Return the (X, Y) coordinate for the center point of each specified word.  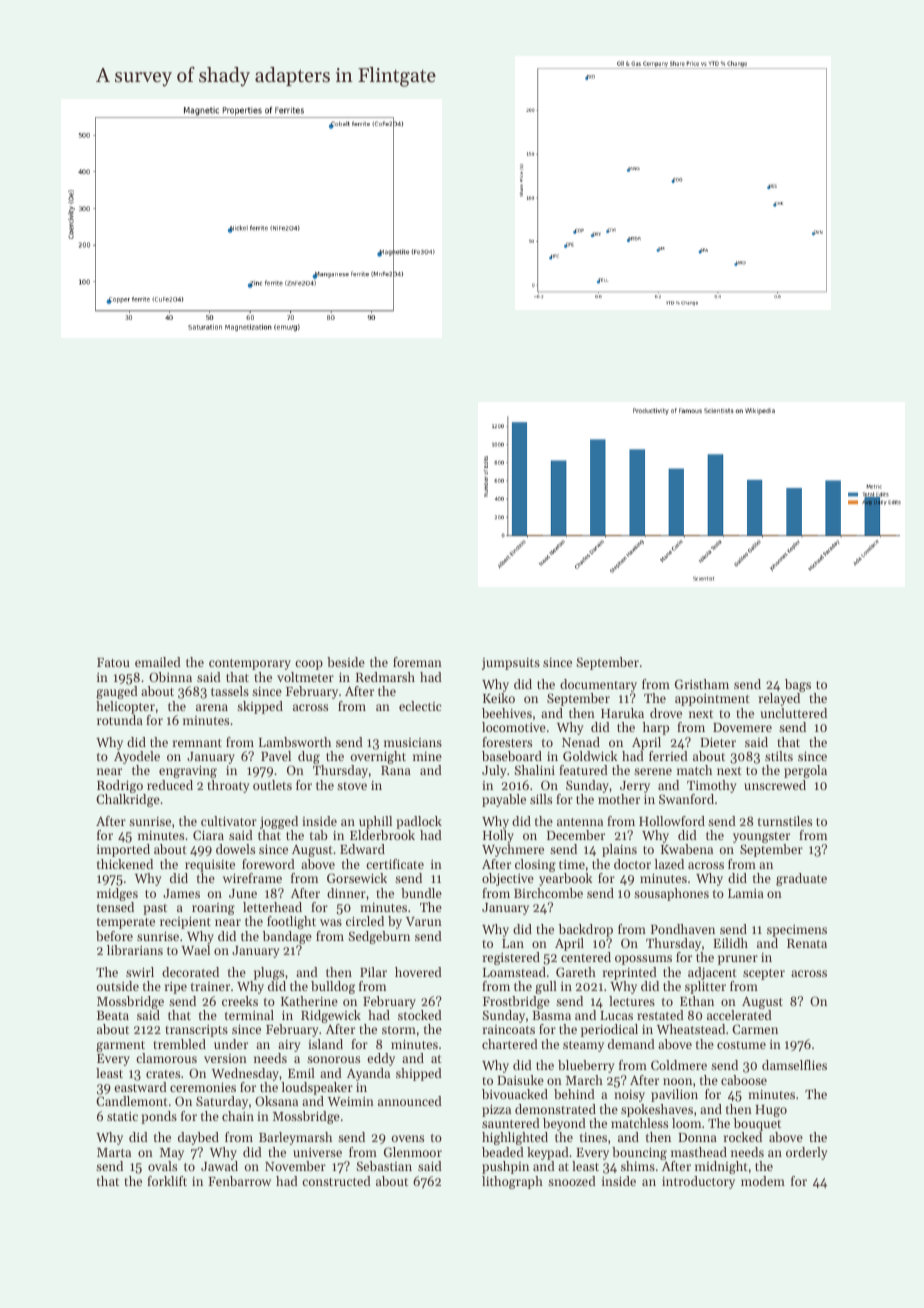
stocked (420, 1015)
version (225, 1058)
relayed (779, 699)
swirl (140, 972)
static (122, 1116)
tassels (230, 691)
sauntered (511, 1123)
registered (511, 958)
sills (541, 799)
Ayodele (137, 757)
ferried (668, 756)
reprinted (630, 973)
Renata (807, 943)
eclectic (420, 706)
